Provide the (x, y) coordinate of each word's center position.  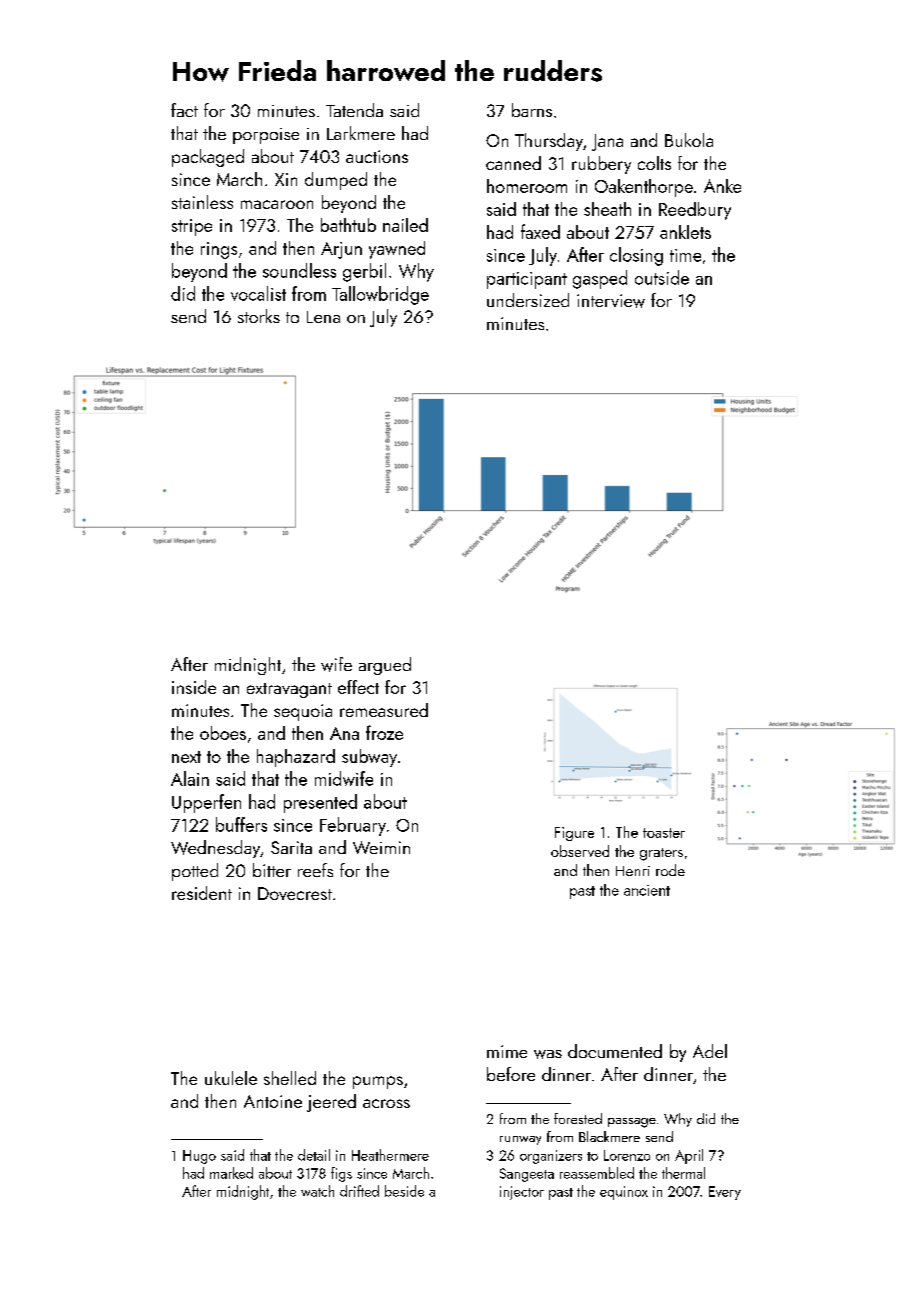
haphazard (296, 758)
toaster (664, 833)
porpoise (266, 136)
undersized (528, 300)
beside (404, 1191)
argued (385, 666)
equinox (624, 1193)
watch (317, 1191)
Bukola (689, 140)
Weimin (381, 847)
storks (259, 316)
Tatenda (354, 110)
